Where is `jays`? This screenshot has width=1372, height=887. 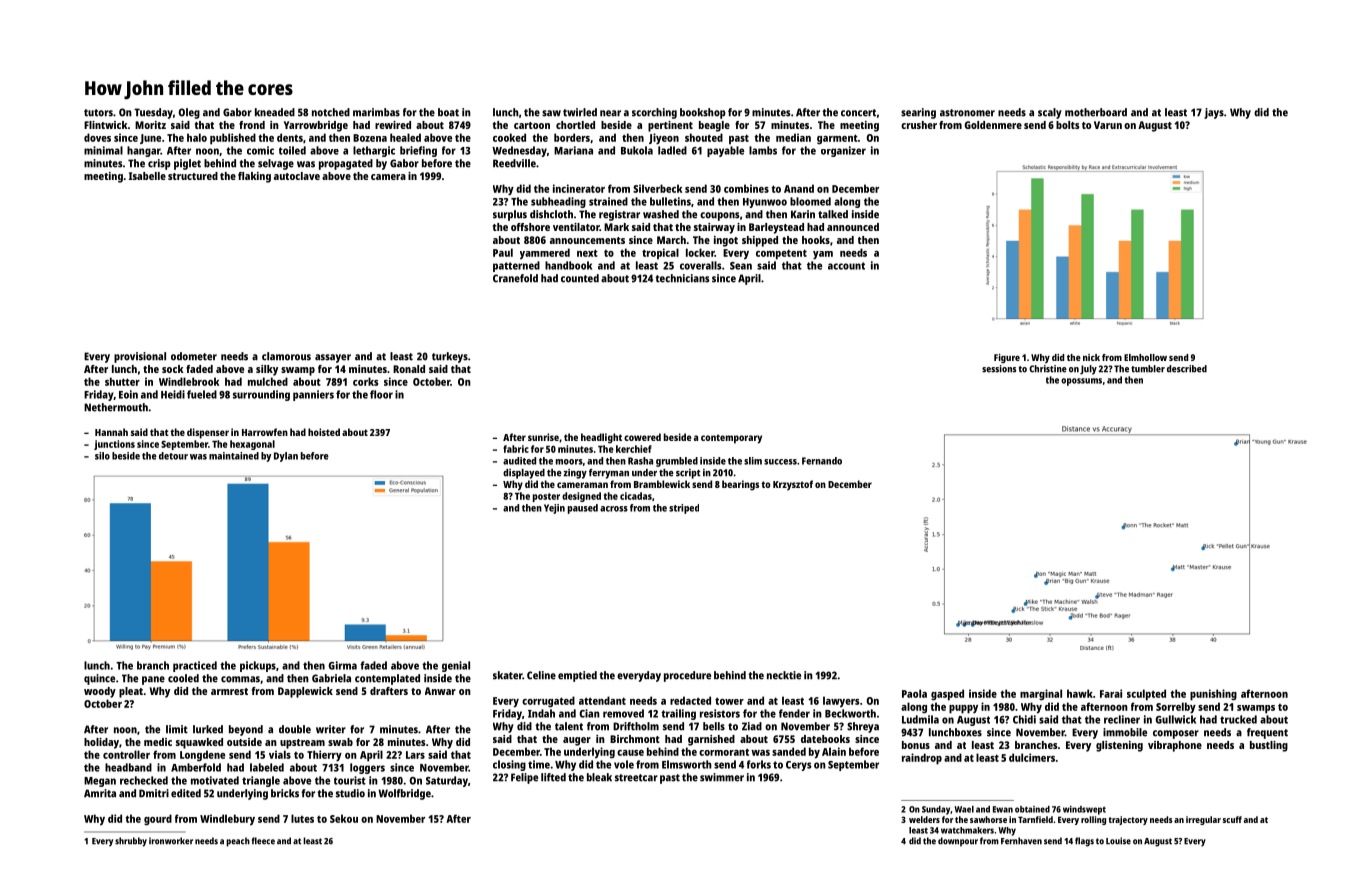 jays is located at coordinates (1214, 113).
